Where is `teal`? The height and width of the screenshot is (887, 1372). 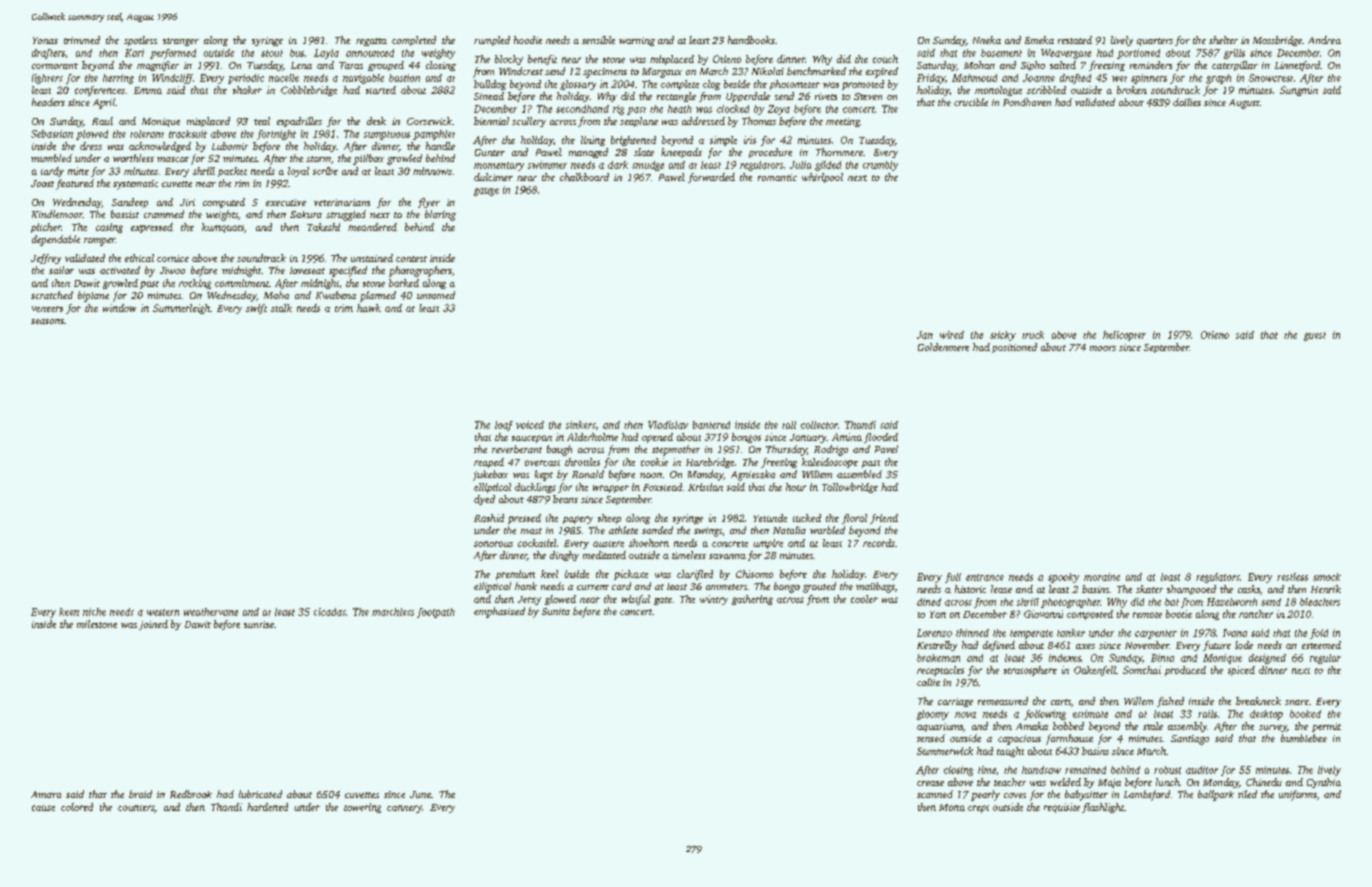 teal is located at coordinates (262, 121).
